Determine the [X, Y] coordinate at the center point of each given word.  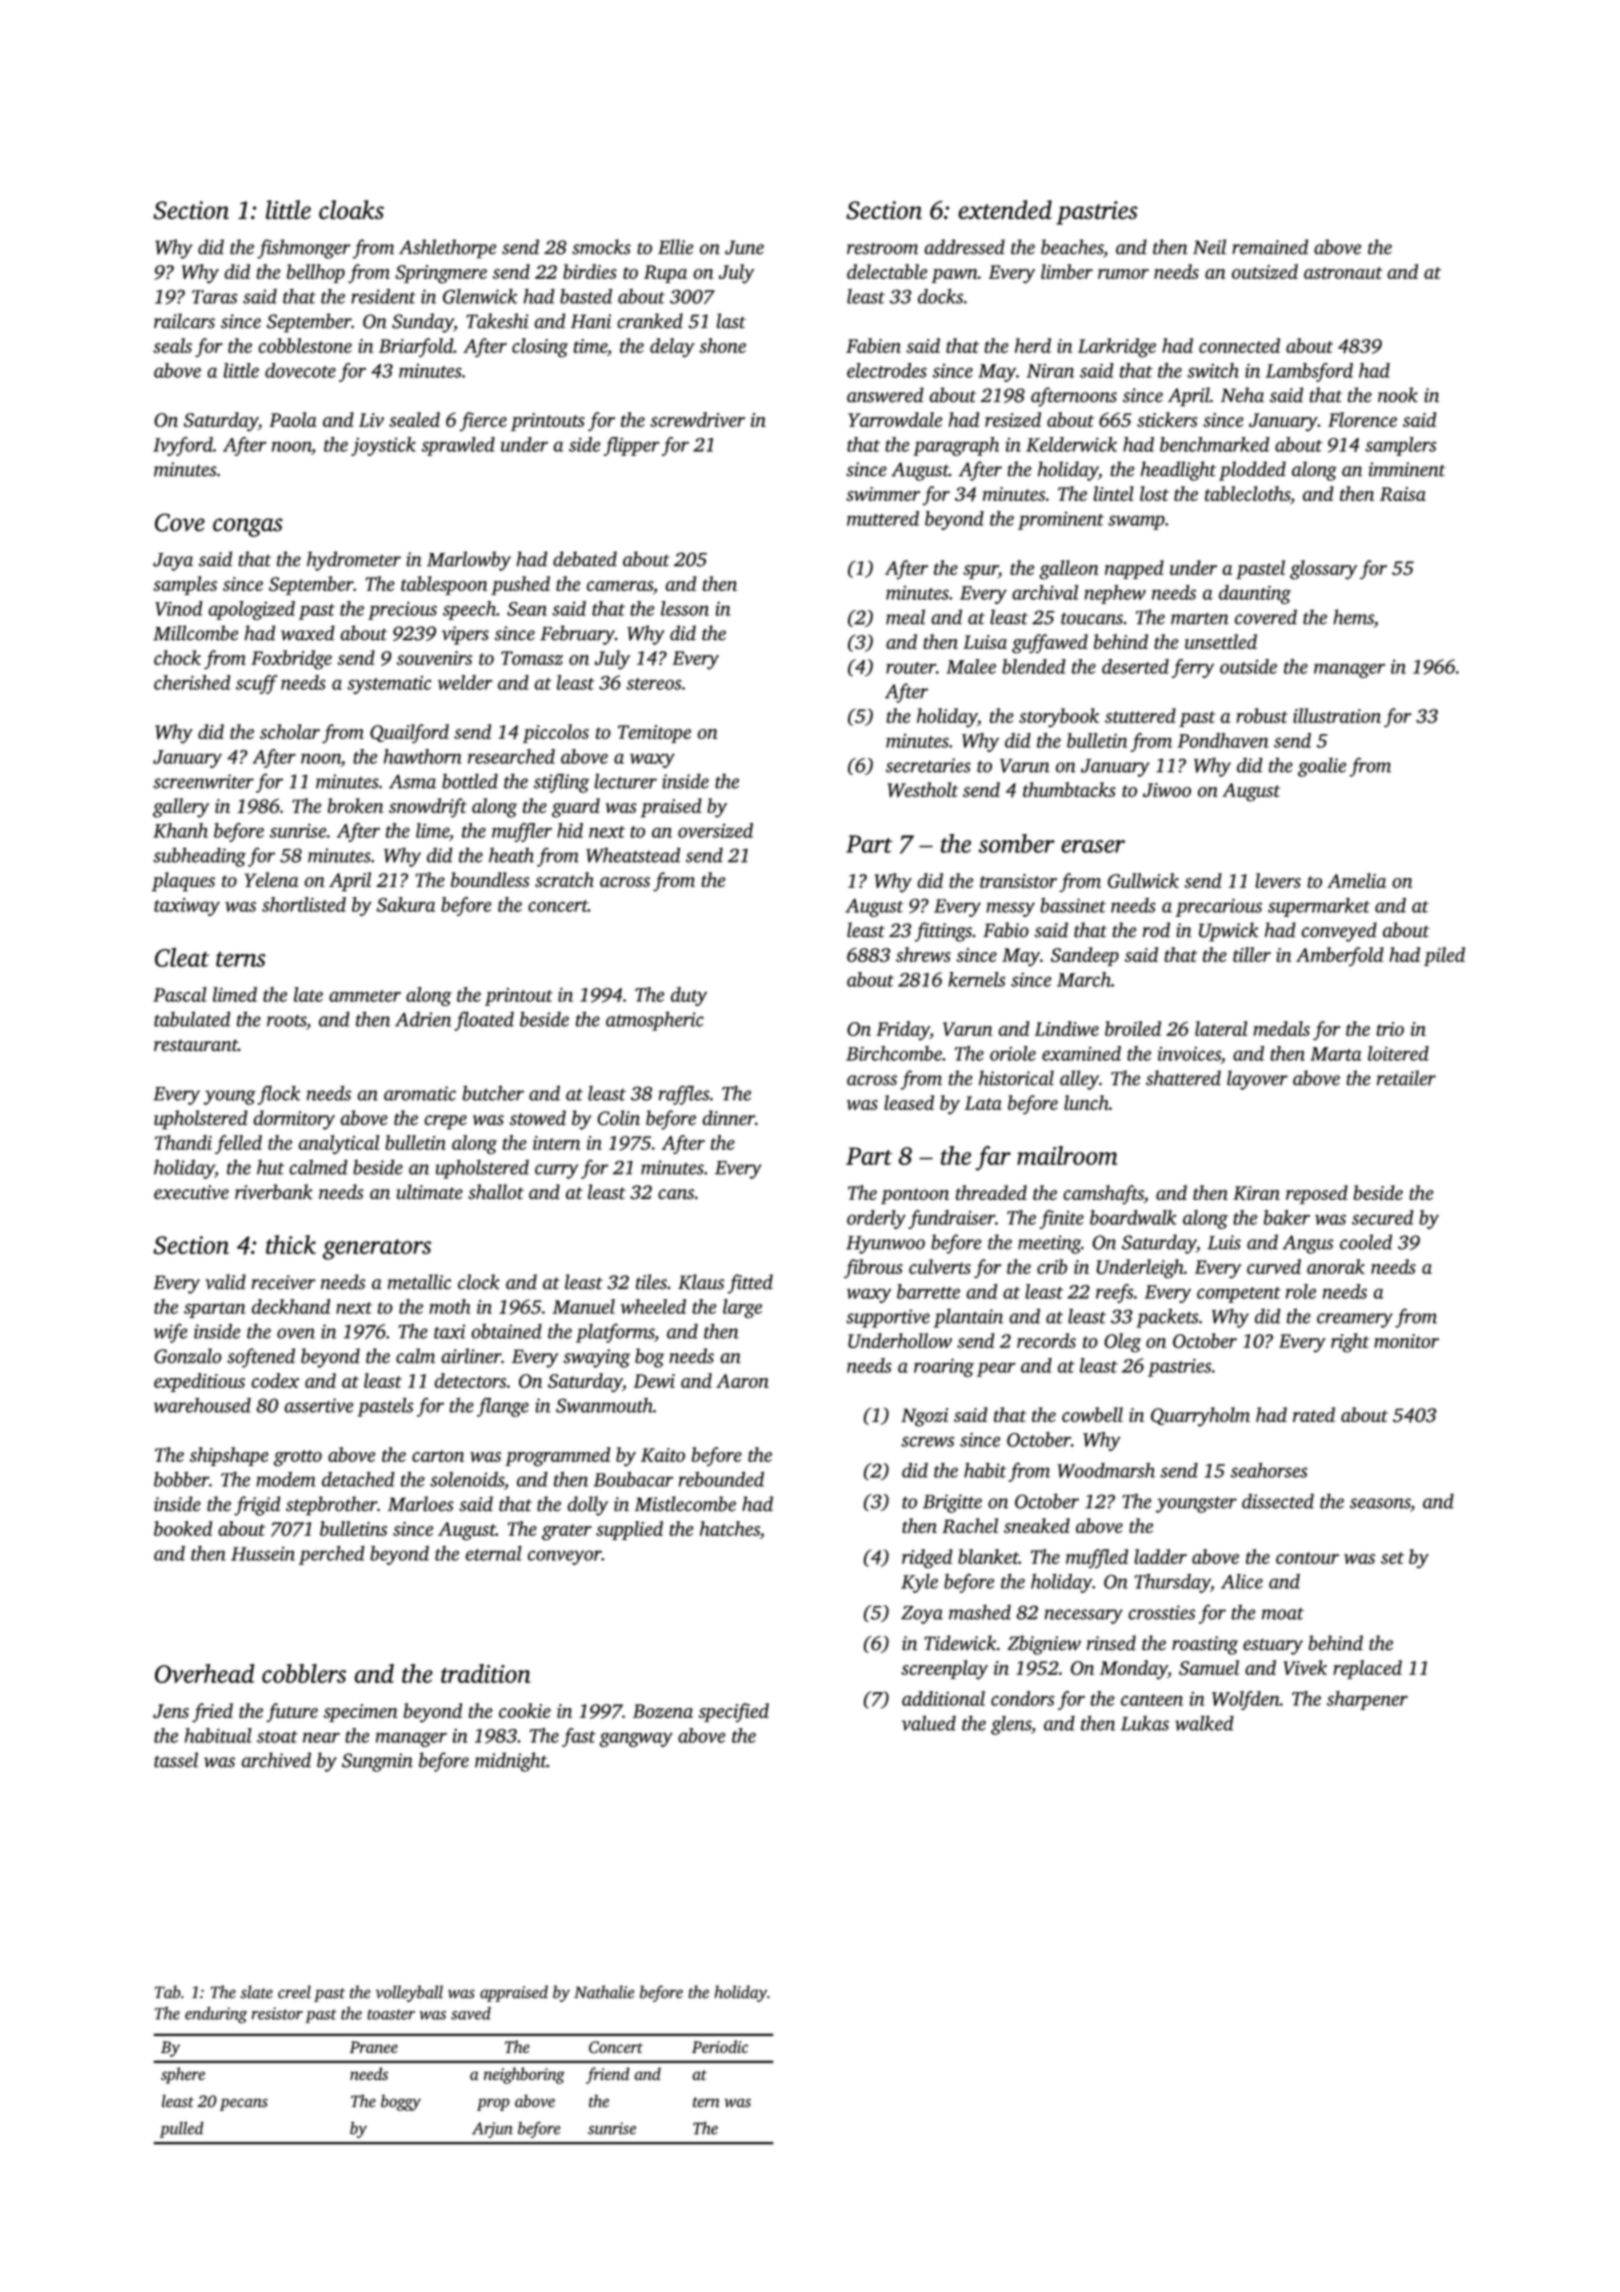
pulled [182, 2129]
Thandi [183, 1142]
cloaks [351, 210]
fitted [750, 1284]
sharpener [1367, 1700]
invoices [1189, 1054]
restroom [882, 248]
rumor [1123, 274]
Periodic [720, 2046]
